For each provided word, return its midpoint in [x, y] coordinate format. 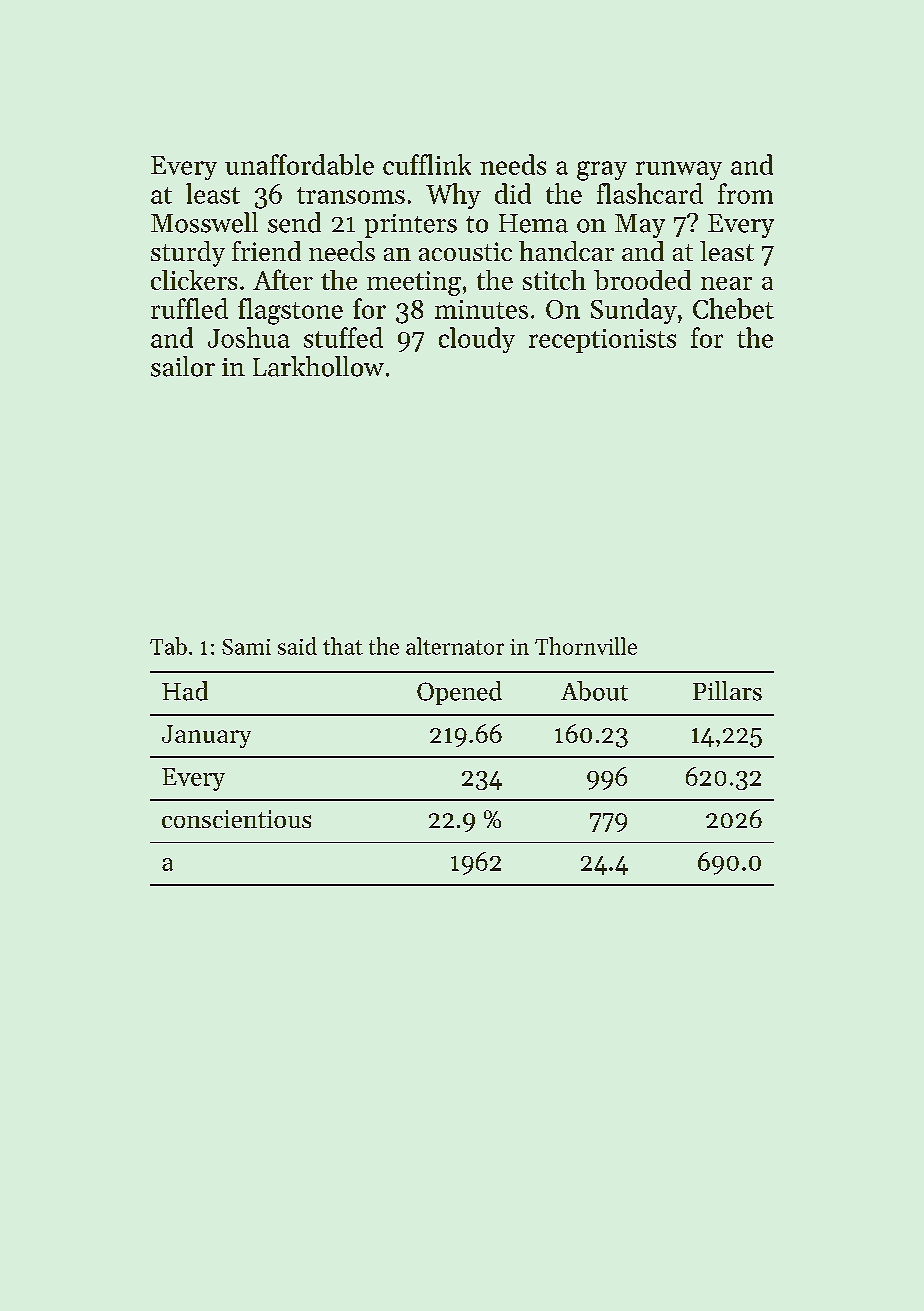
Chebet [733, 308]
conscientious [236, 819]
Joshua [249, 337]
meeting [414, 283]
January [206, 736]
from [745, 193]
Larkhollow [318, 366]
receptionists [602, 341]
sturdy [188, 254]
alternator [455, 646]
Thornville [586, 646]
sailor [183, 366]
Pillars [727, 691]
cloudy [477, 340]
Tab [168, 646]
